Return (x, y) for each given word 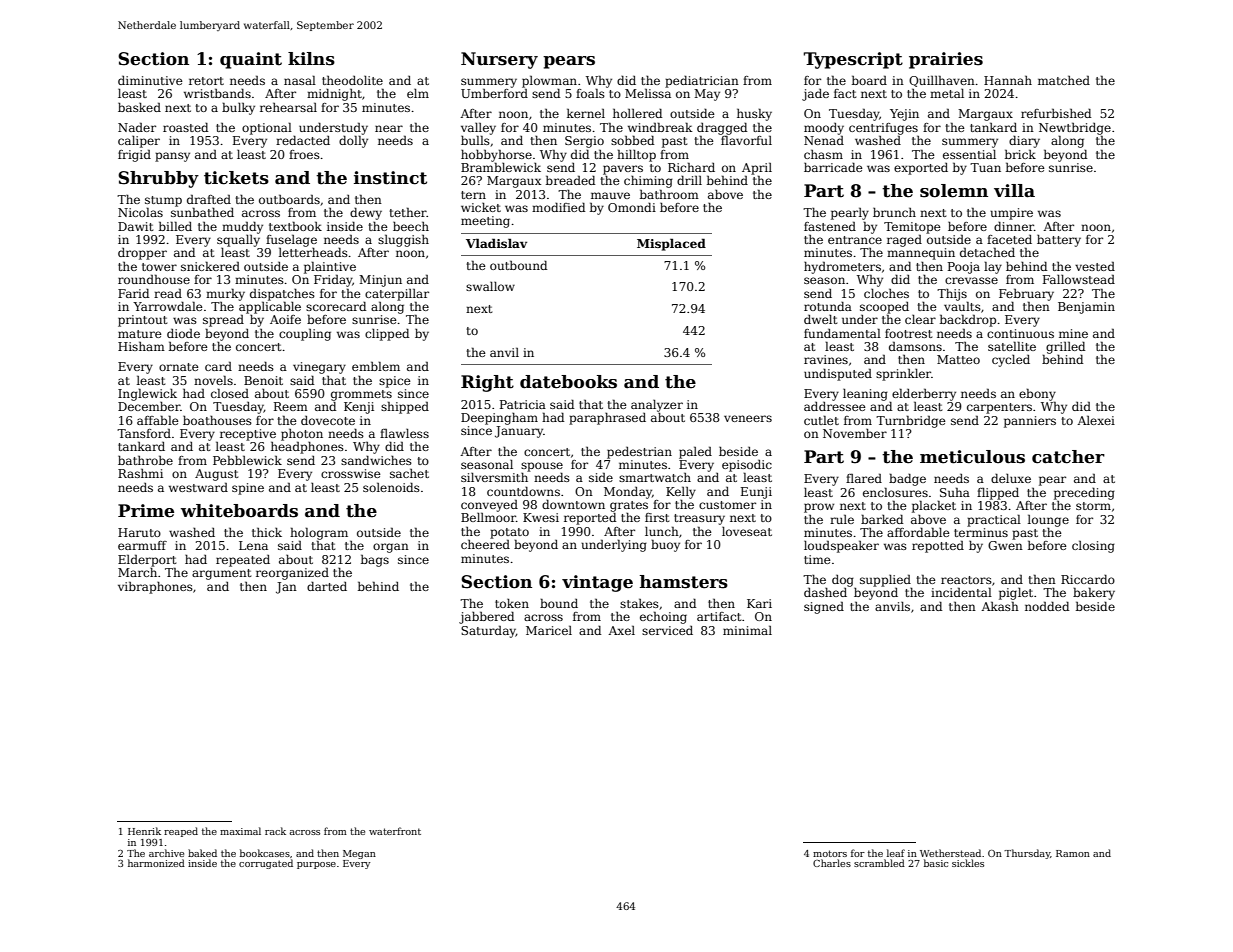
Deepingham (499, 418)
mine (1073, 333)
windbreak (660, 127)
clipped (387, 334)
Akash (1000, 606)
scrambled (879, 863)
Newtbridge (1075, 128)
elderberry (924, 394)
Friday (333, 280)
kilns (311, 59)
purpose (316, 865)
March (137, 572)
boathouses (217, 420)
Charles (832, 863)
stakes (639, 603)
